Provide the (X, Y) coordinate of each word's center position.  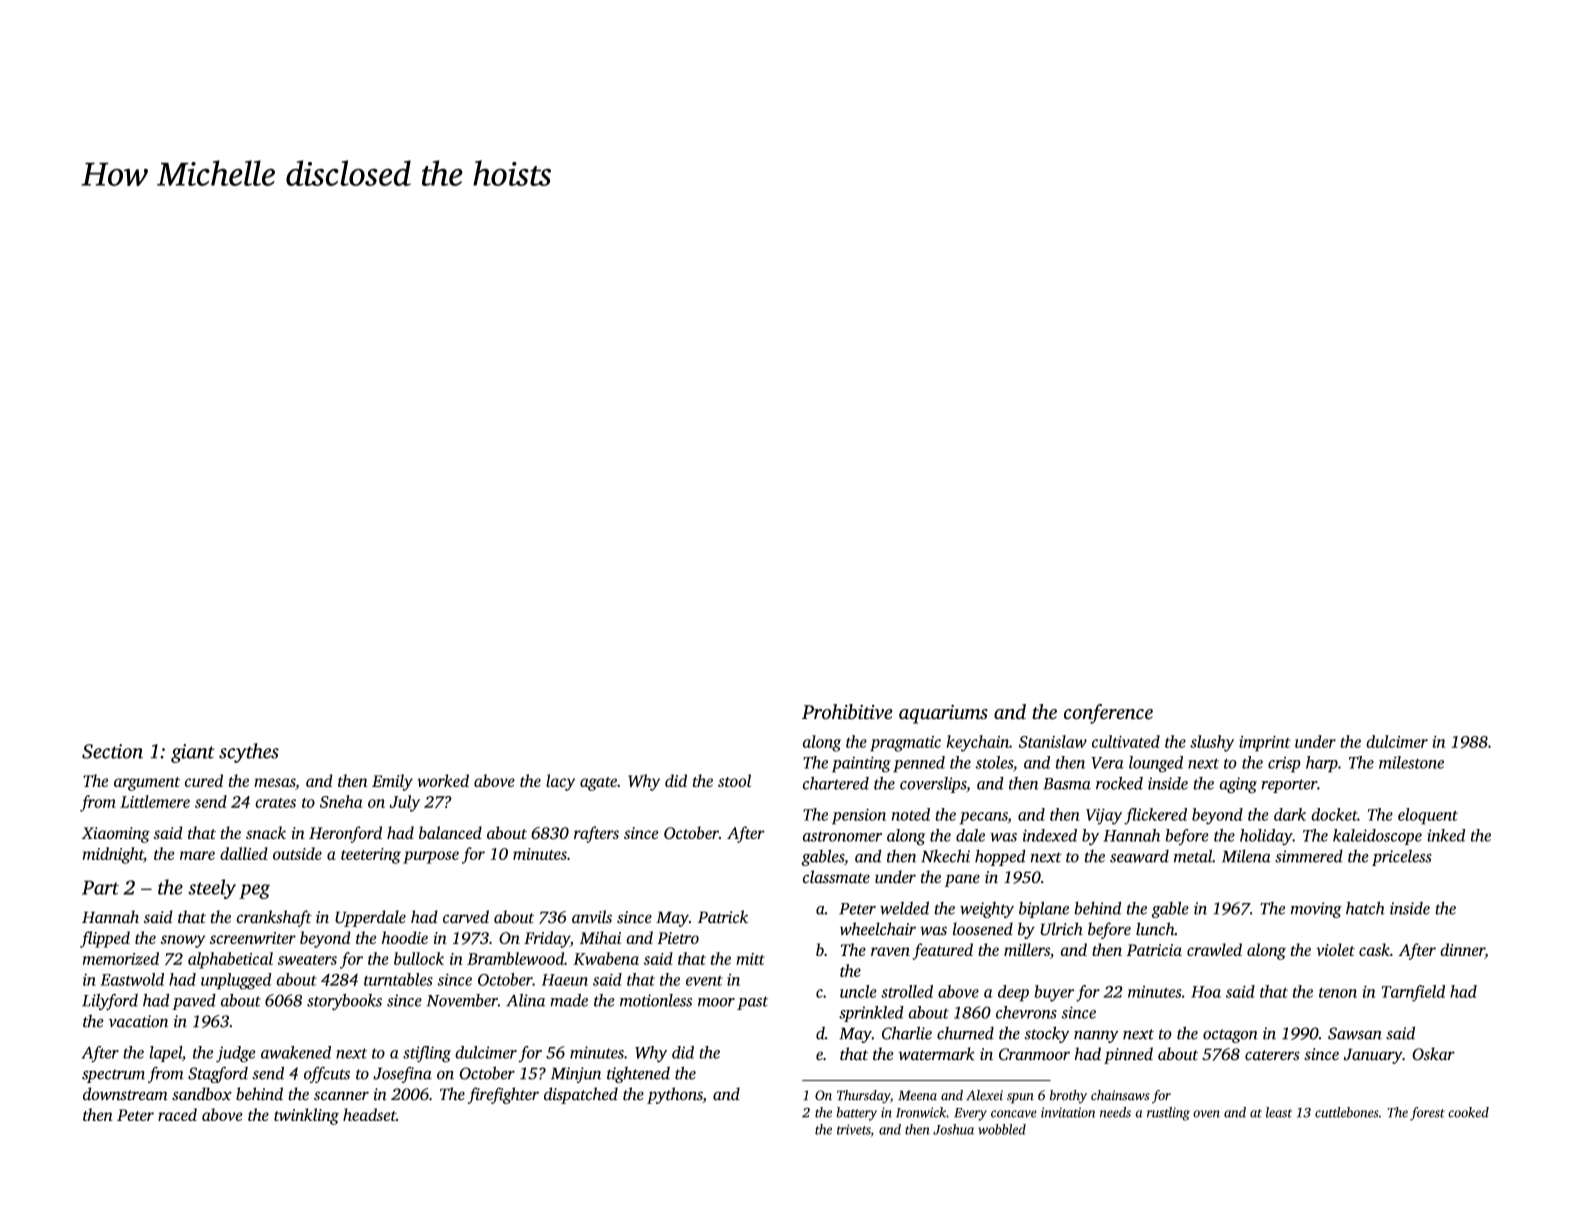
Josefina (402, 1074)
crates (275, 803)
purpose (431, 857)
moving (1316, 910)
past (752, 1003)
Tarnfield (1413, 993)
